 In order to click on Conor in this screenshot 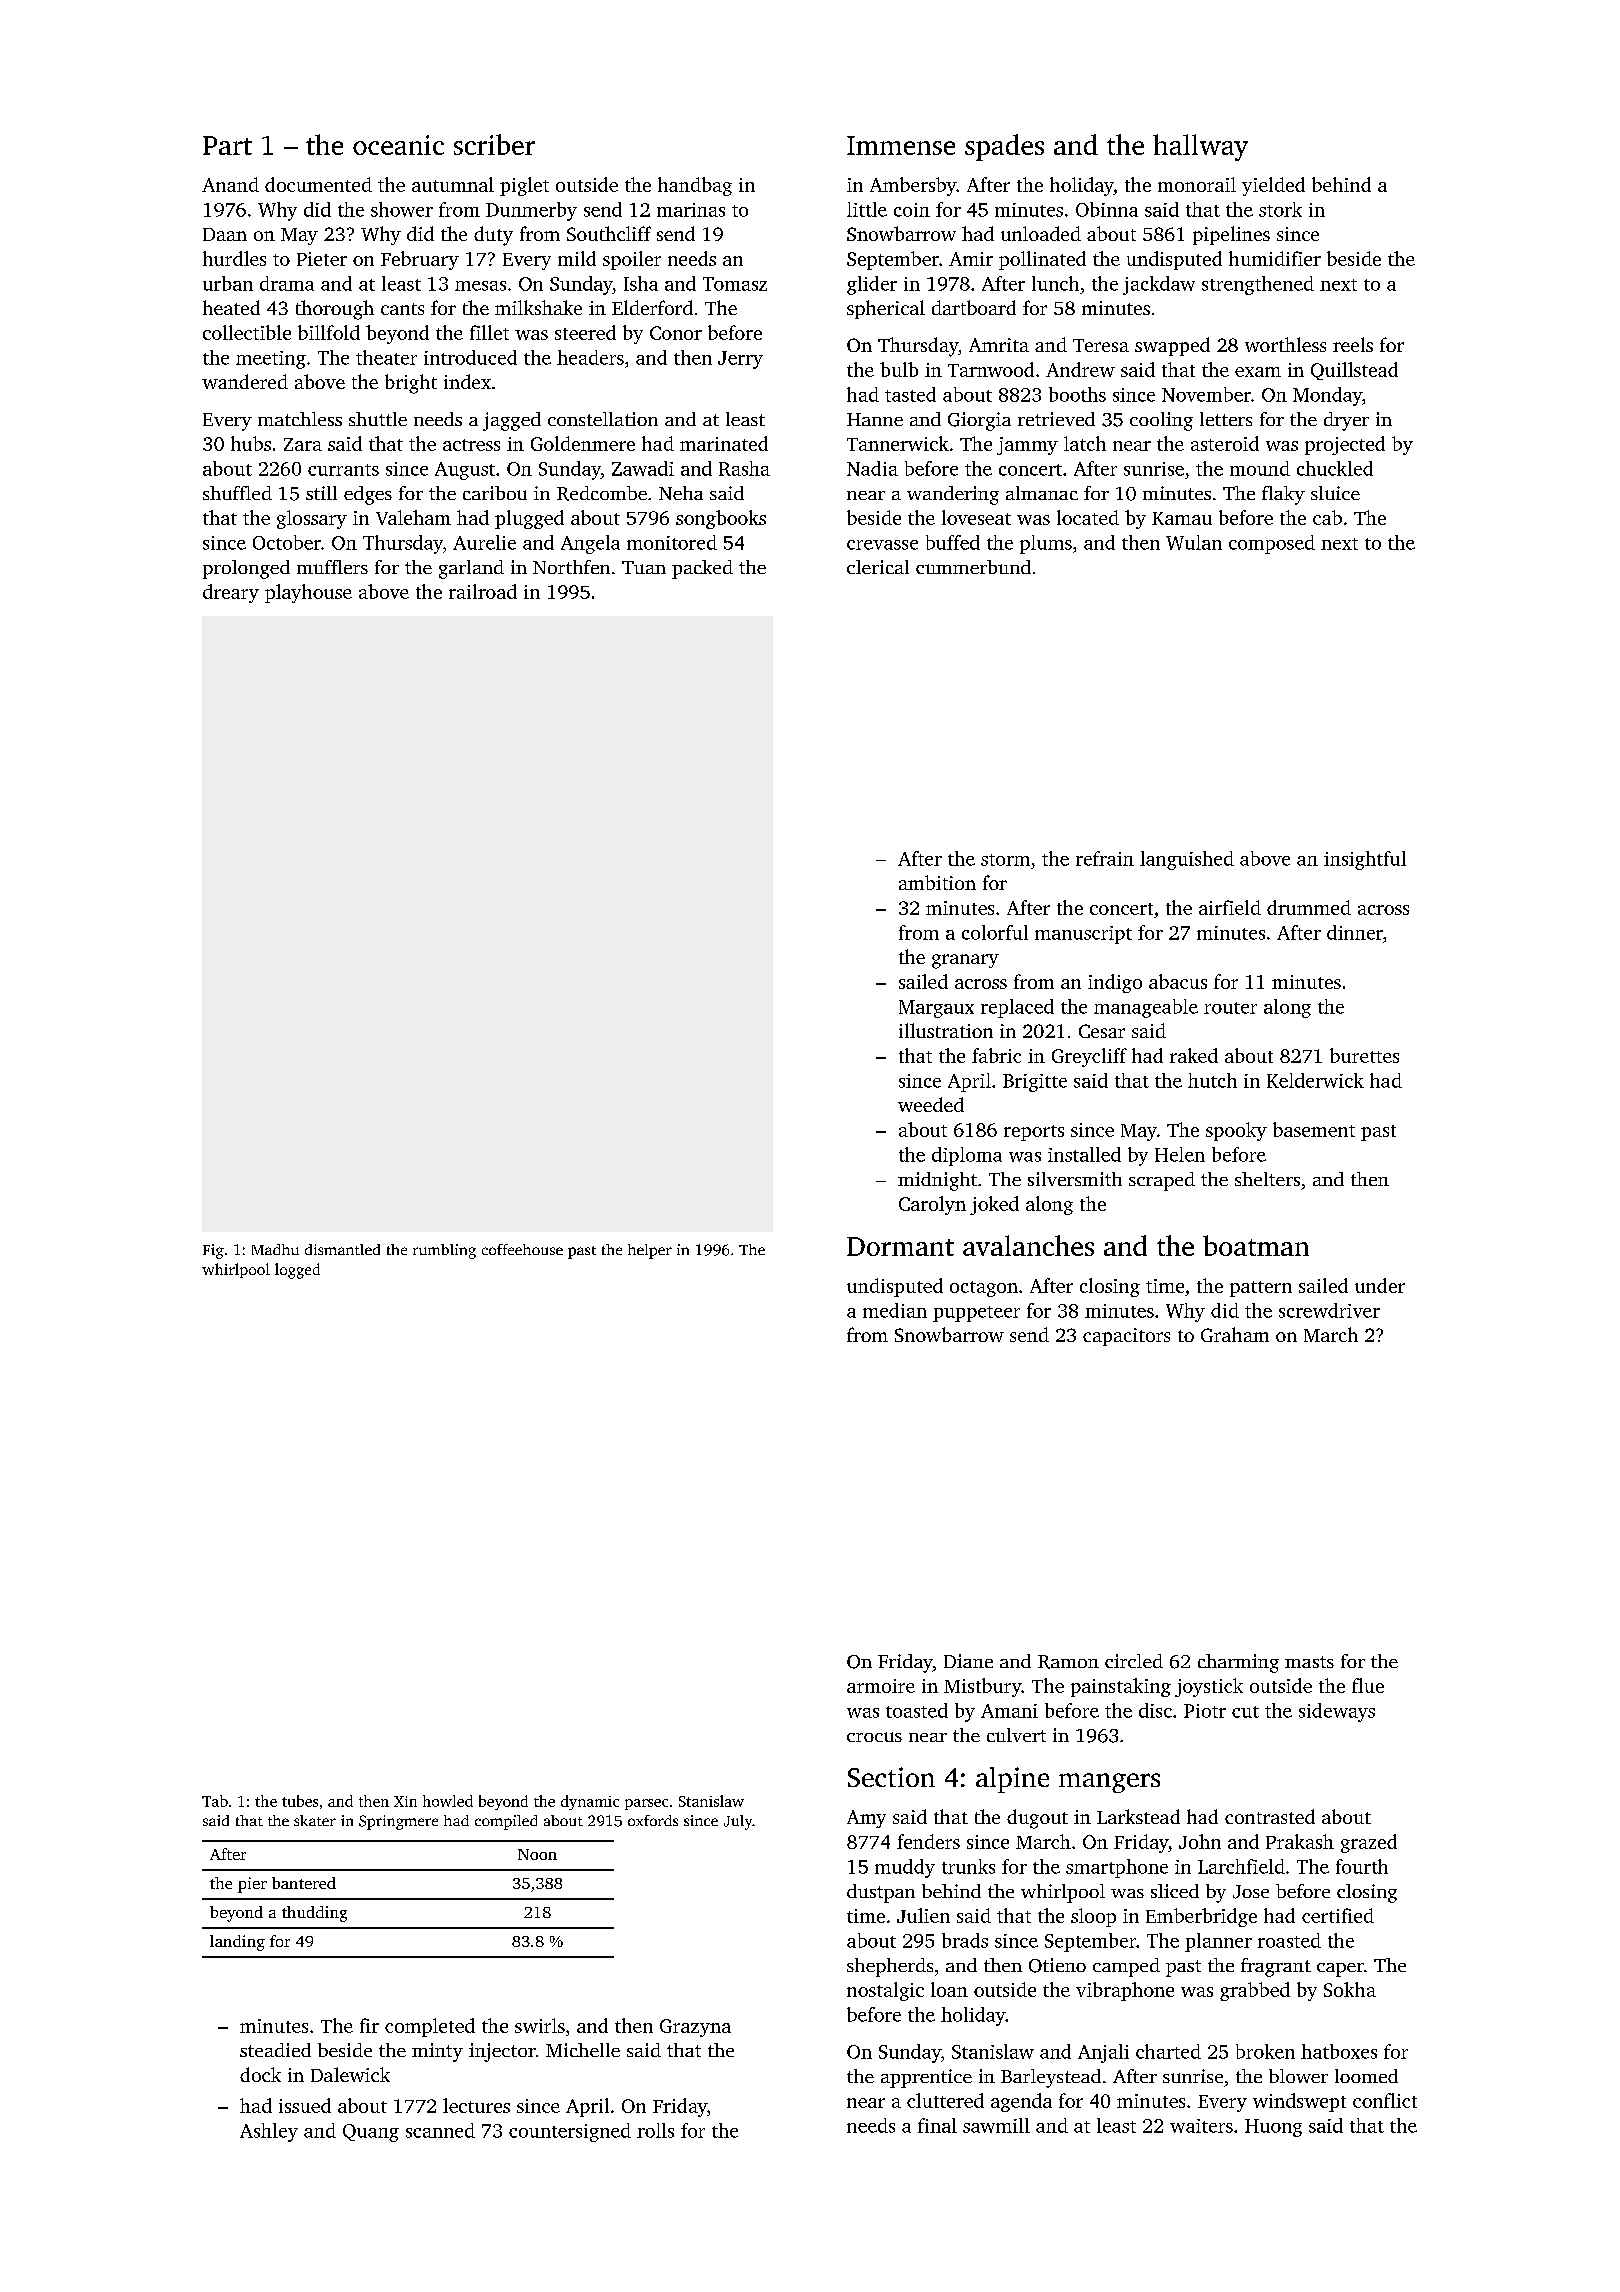, I will do `click(676, 333)`.
